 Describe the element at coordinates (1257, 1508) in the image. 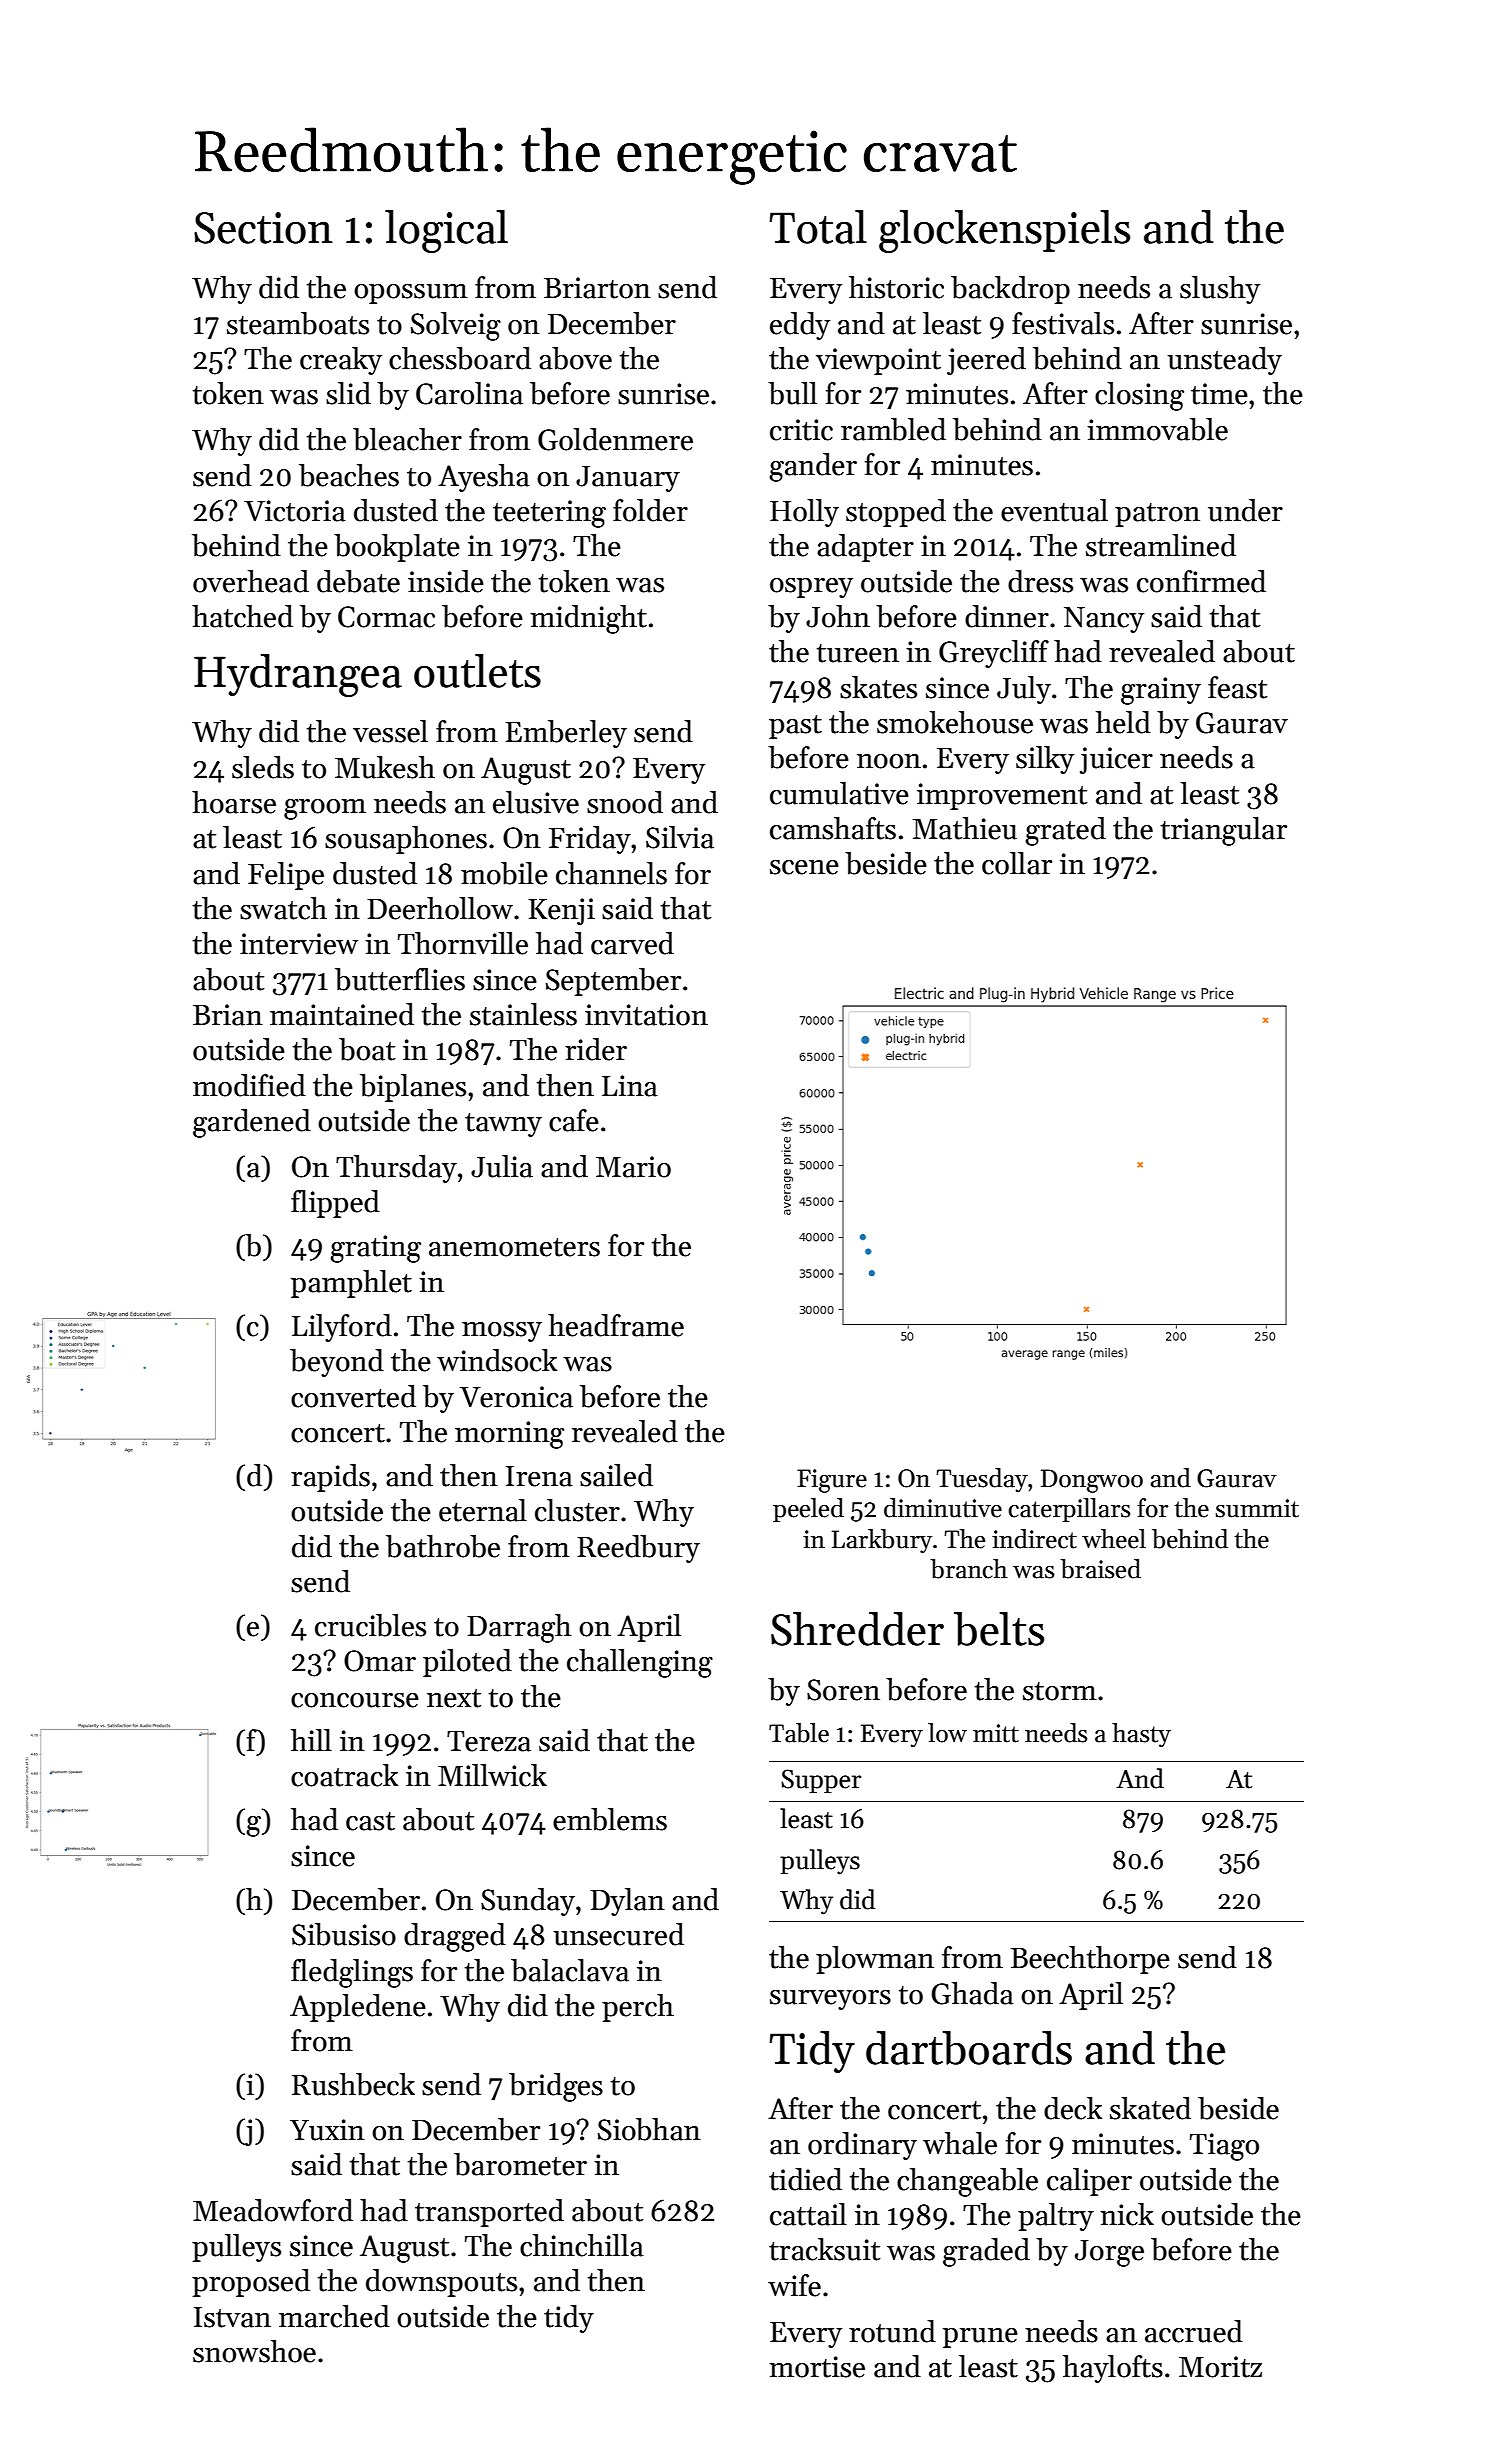

I see `summit` at that location.
